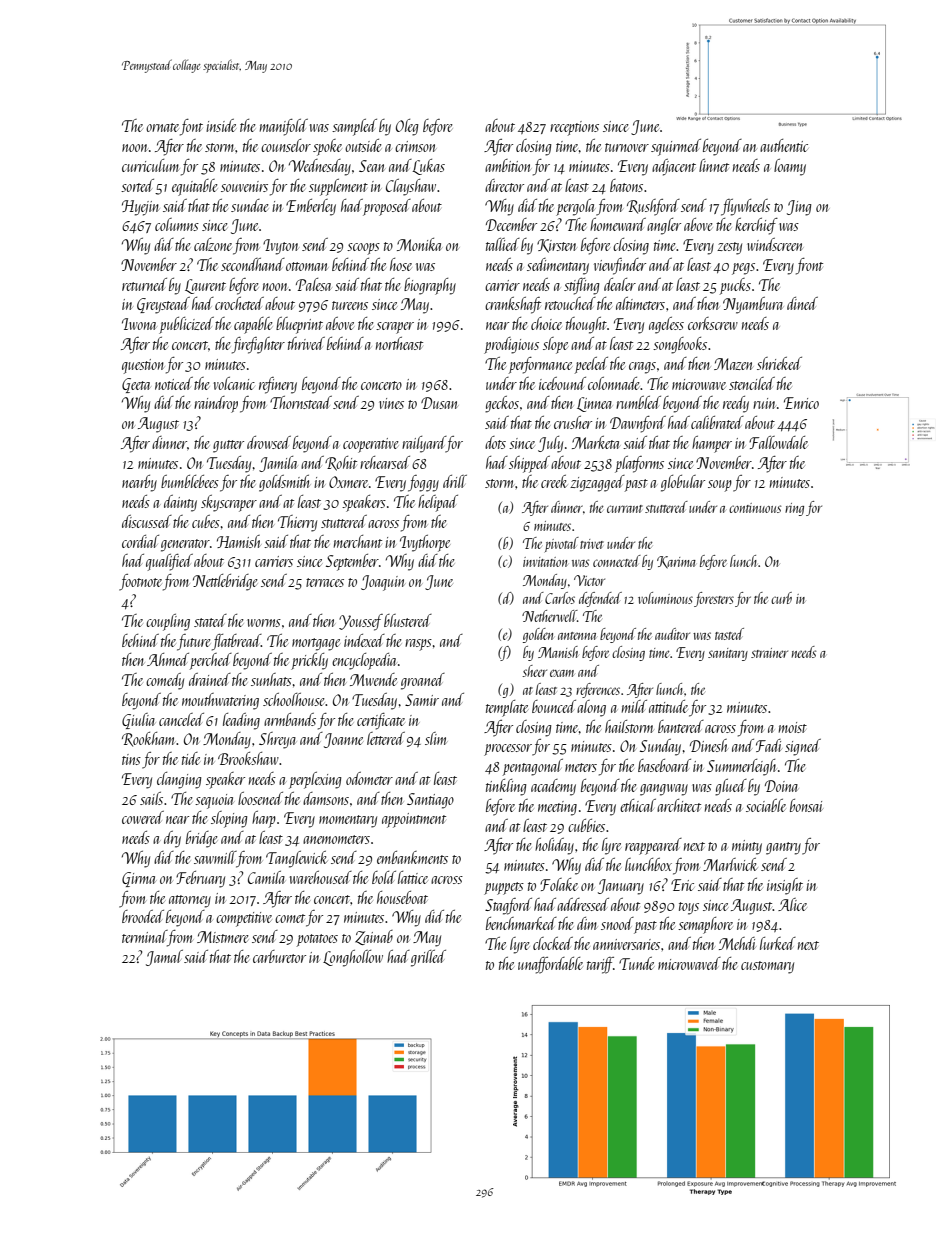  What do you see at coordinates (714, 165) in the image?
I see `linnet` at bounding box center [714, 165].
